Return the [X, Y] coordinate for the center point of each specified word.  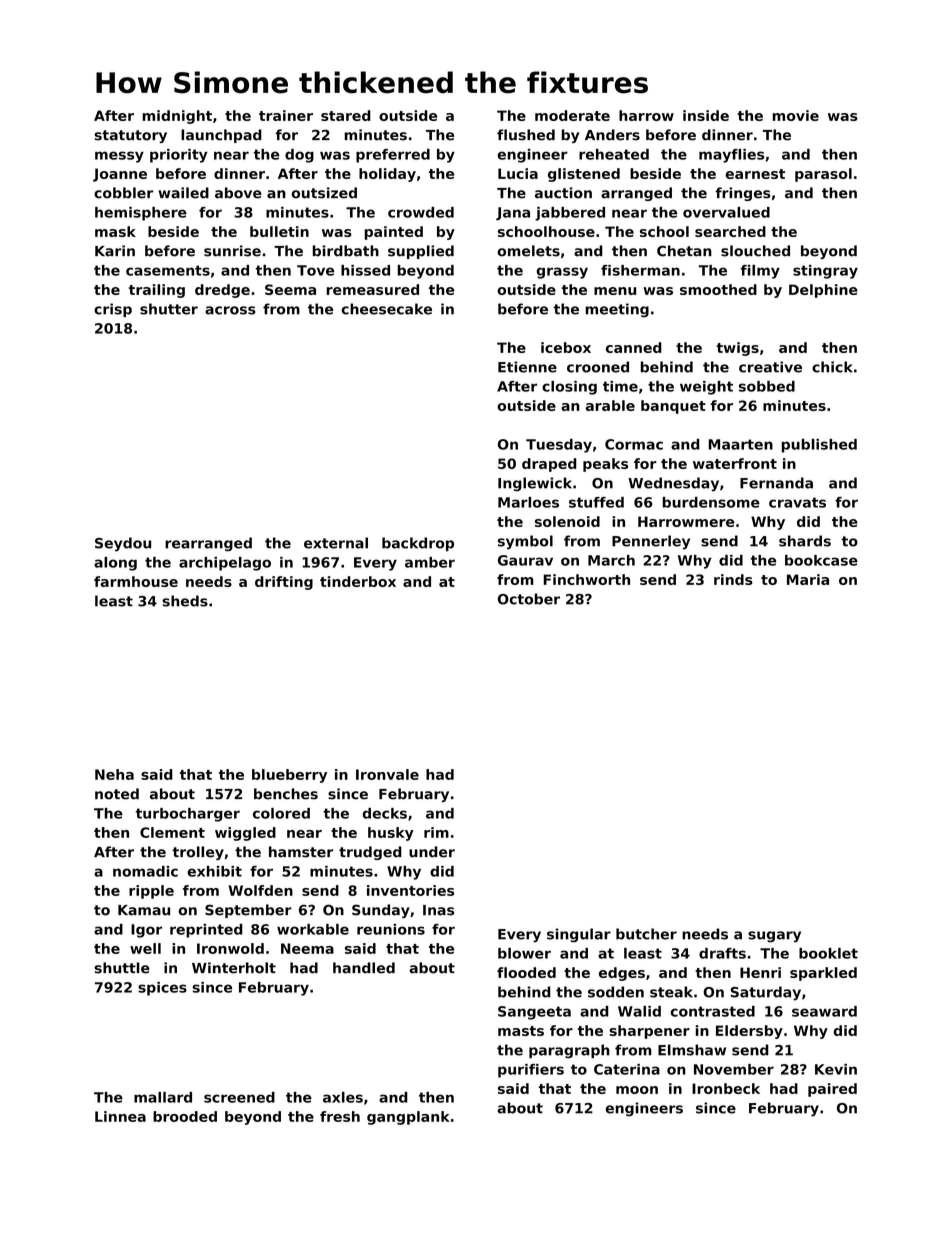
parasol [823, 175]
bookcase [821, 560]
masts [521, 1031]
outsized [324, 193]
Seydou [123, 544]
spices [162, 989]
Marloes [528, 502]
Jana [513, 214]
